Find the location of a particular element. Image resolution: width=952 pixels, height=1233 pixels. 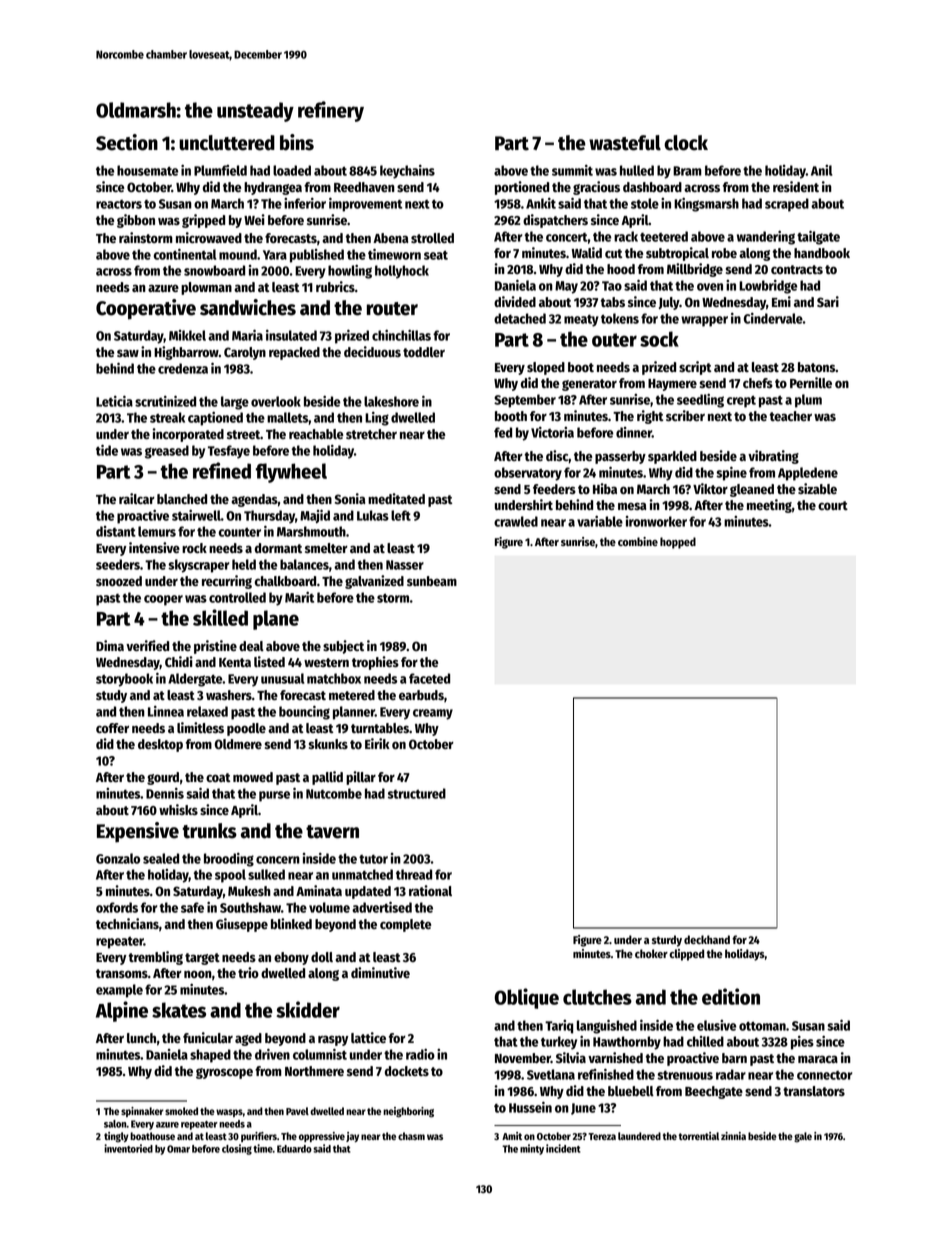

handbook is located at coordinates (822, 253).
